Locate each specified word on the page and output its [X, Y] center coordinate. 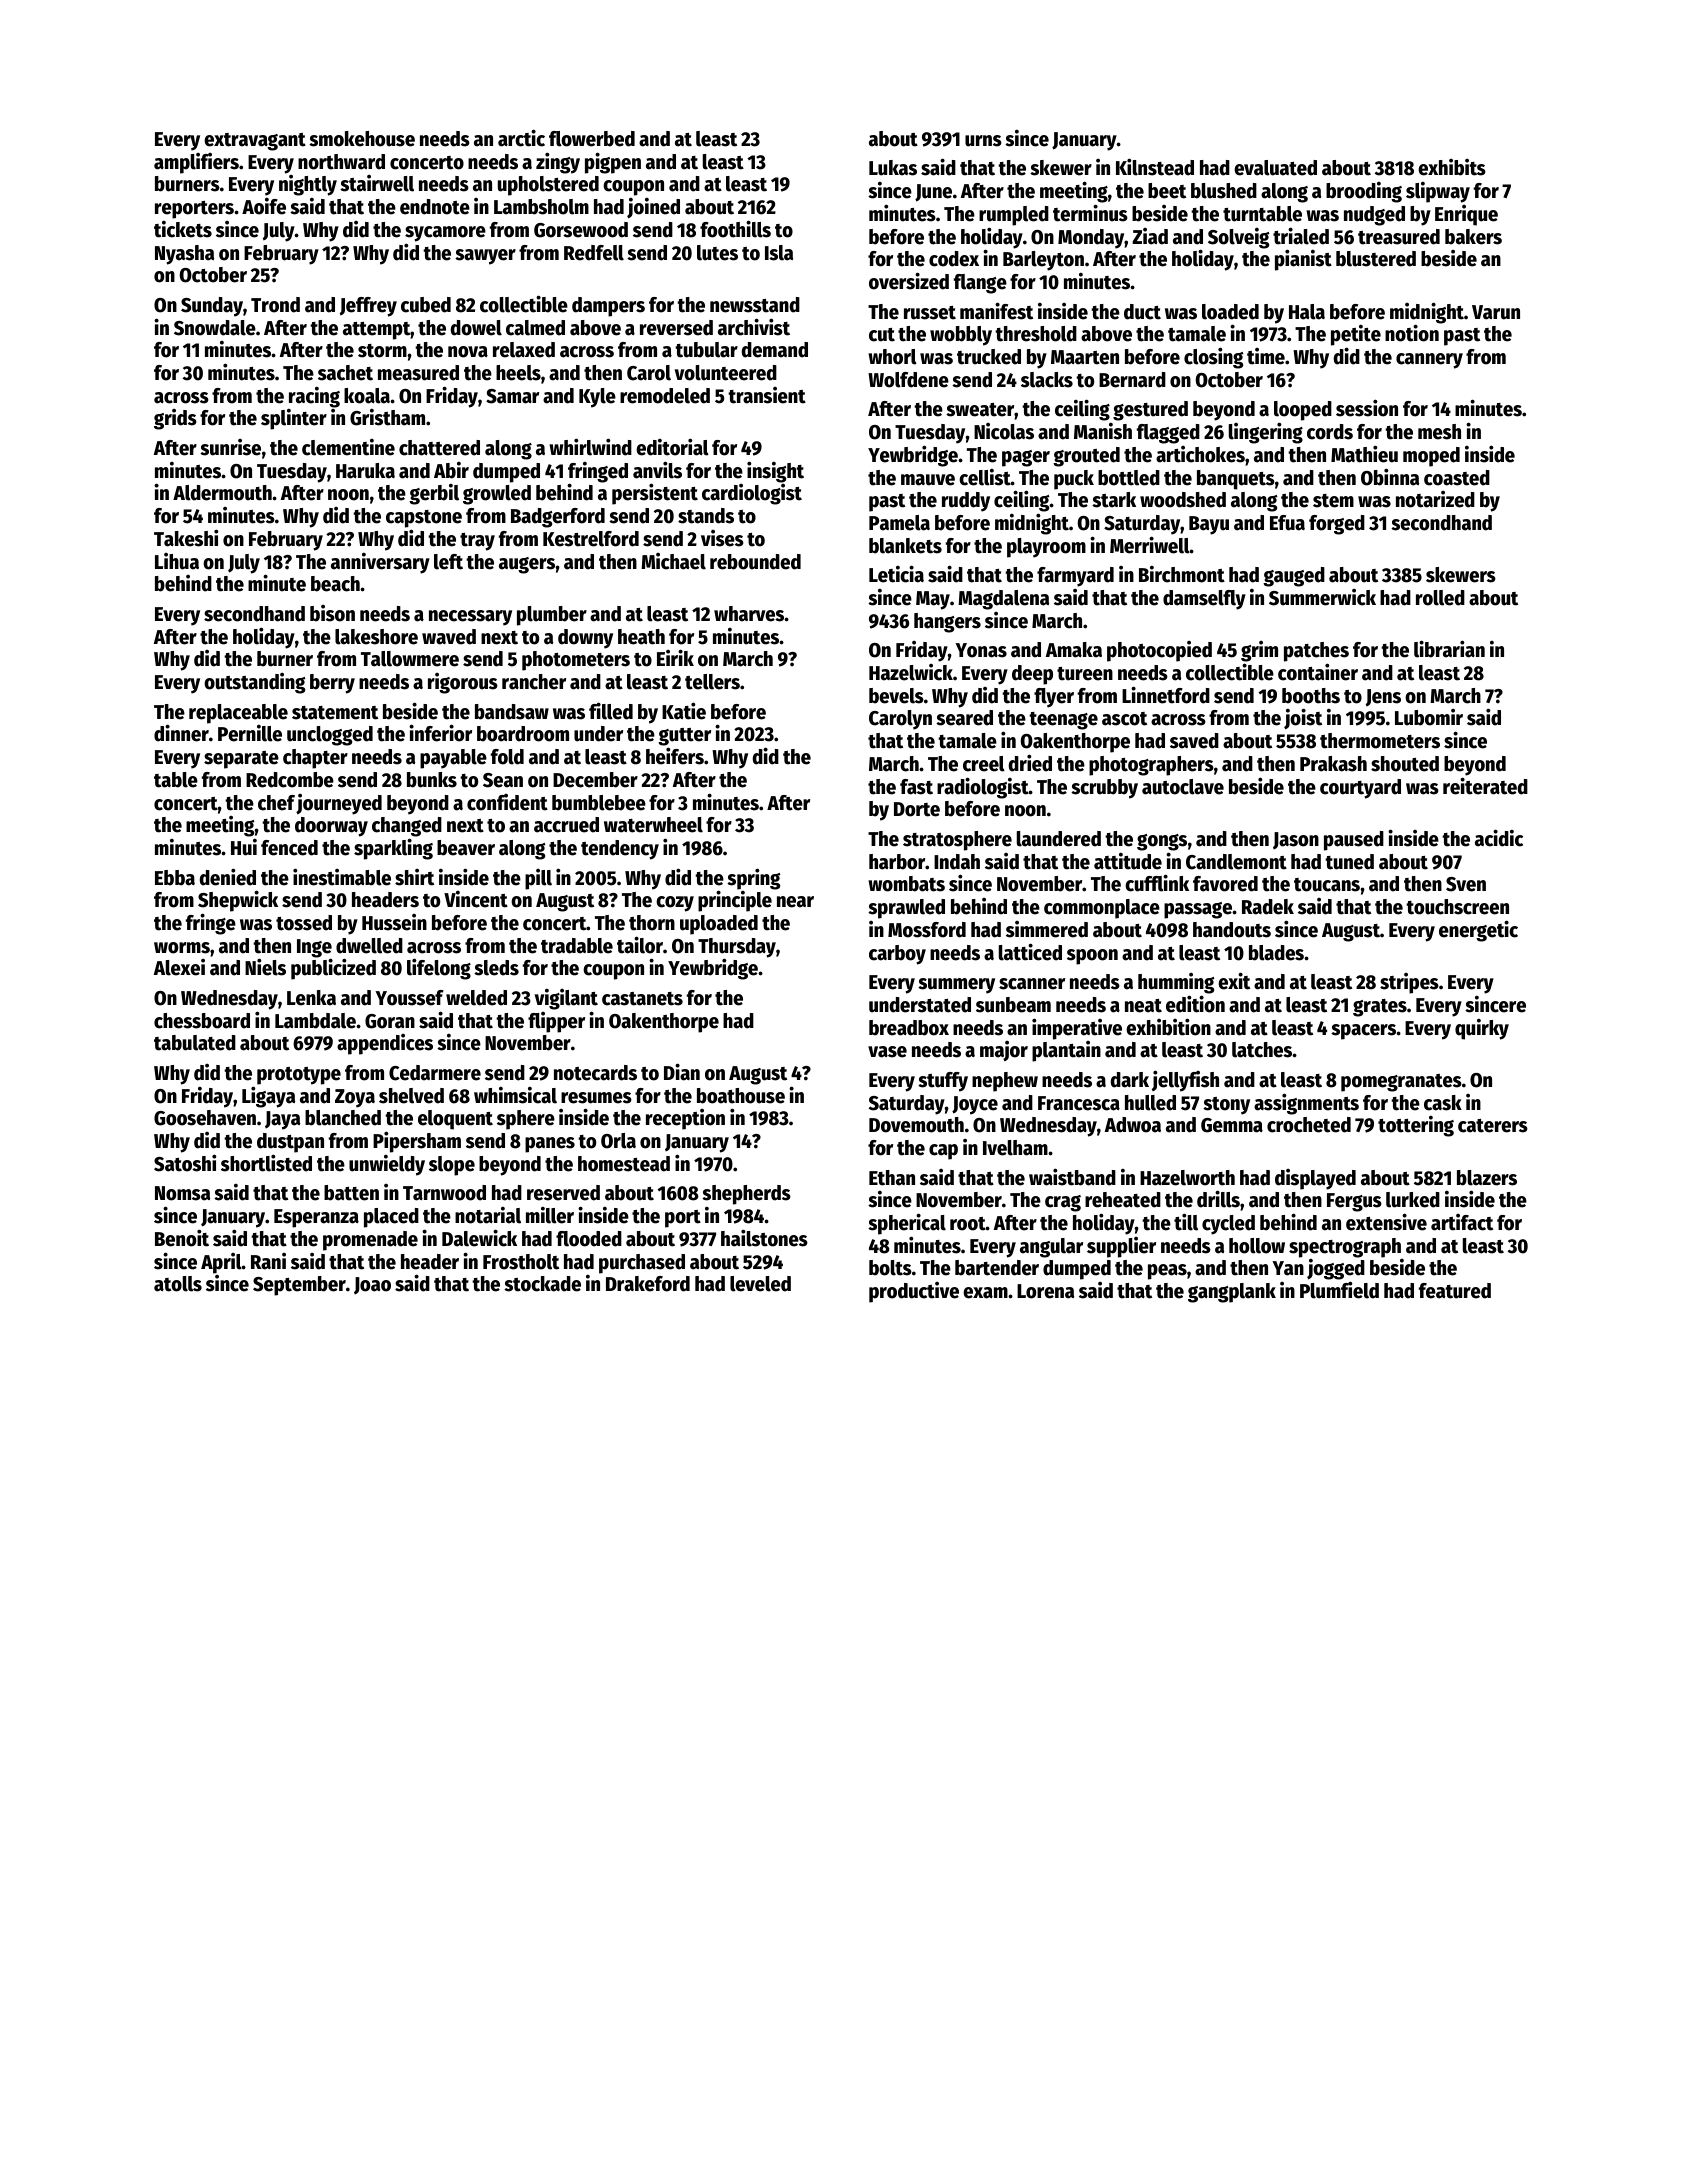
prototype [299, 1076]
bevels [896, 696]
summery [956, 986]
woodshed [1183, 500]
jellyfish [1185, 1081]
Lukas [893, 168]
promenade [370, 1241]
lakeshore [376, 637]
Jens [1383, 697]
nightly [308, 185]
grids [175, 419]
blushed [1224, 191]
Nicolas [1004, 431]
